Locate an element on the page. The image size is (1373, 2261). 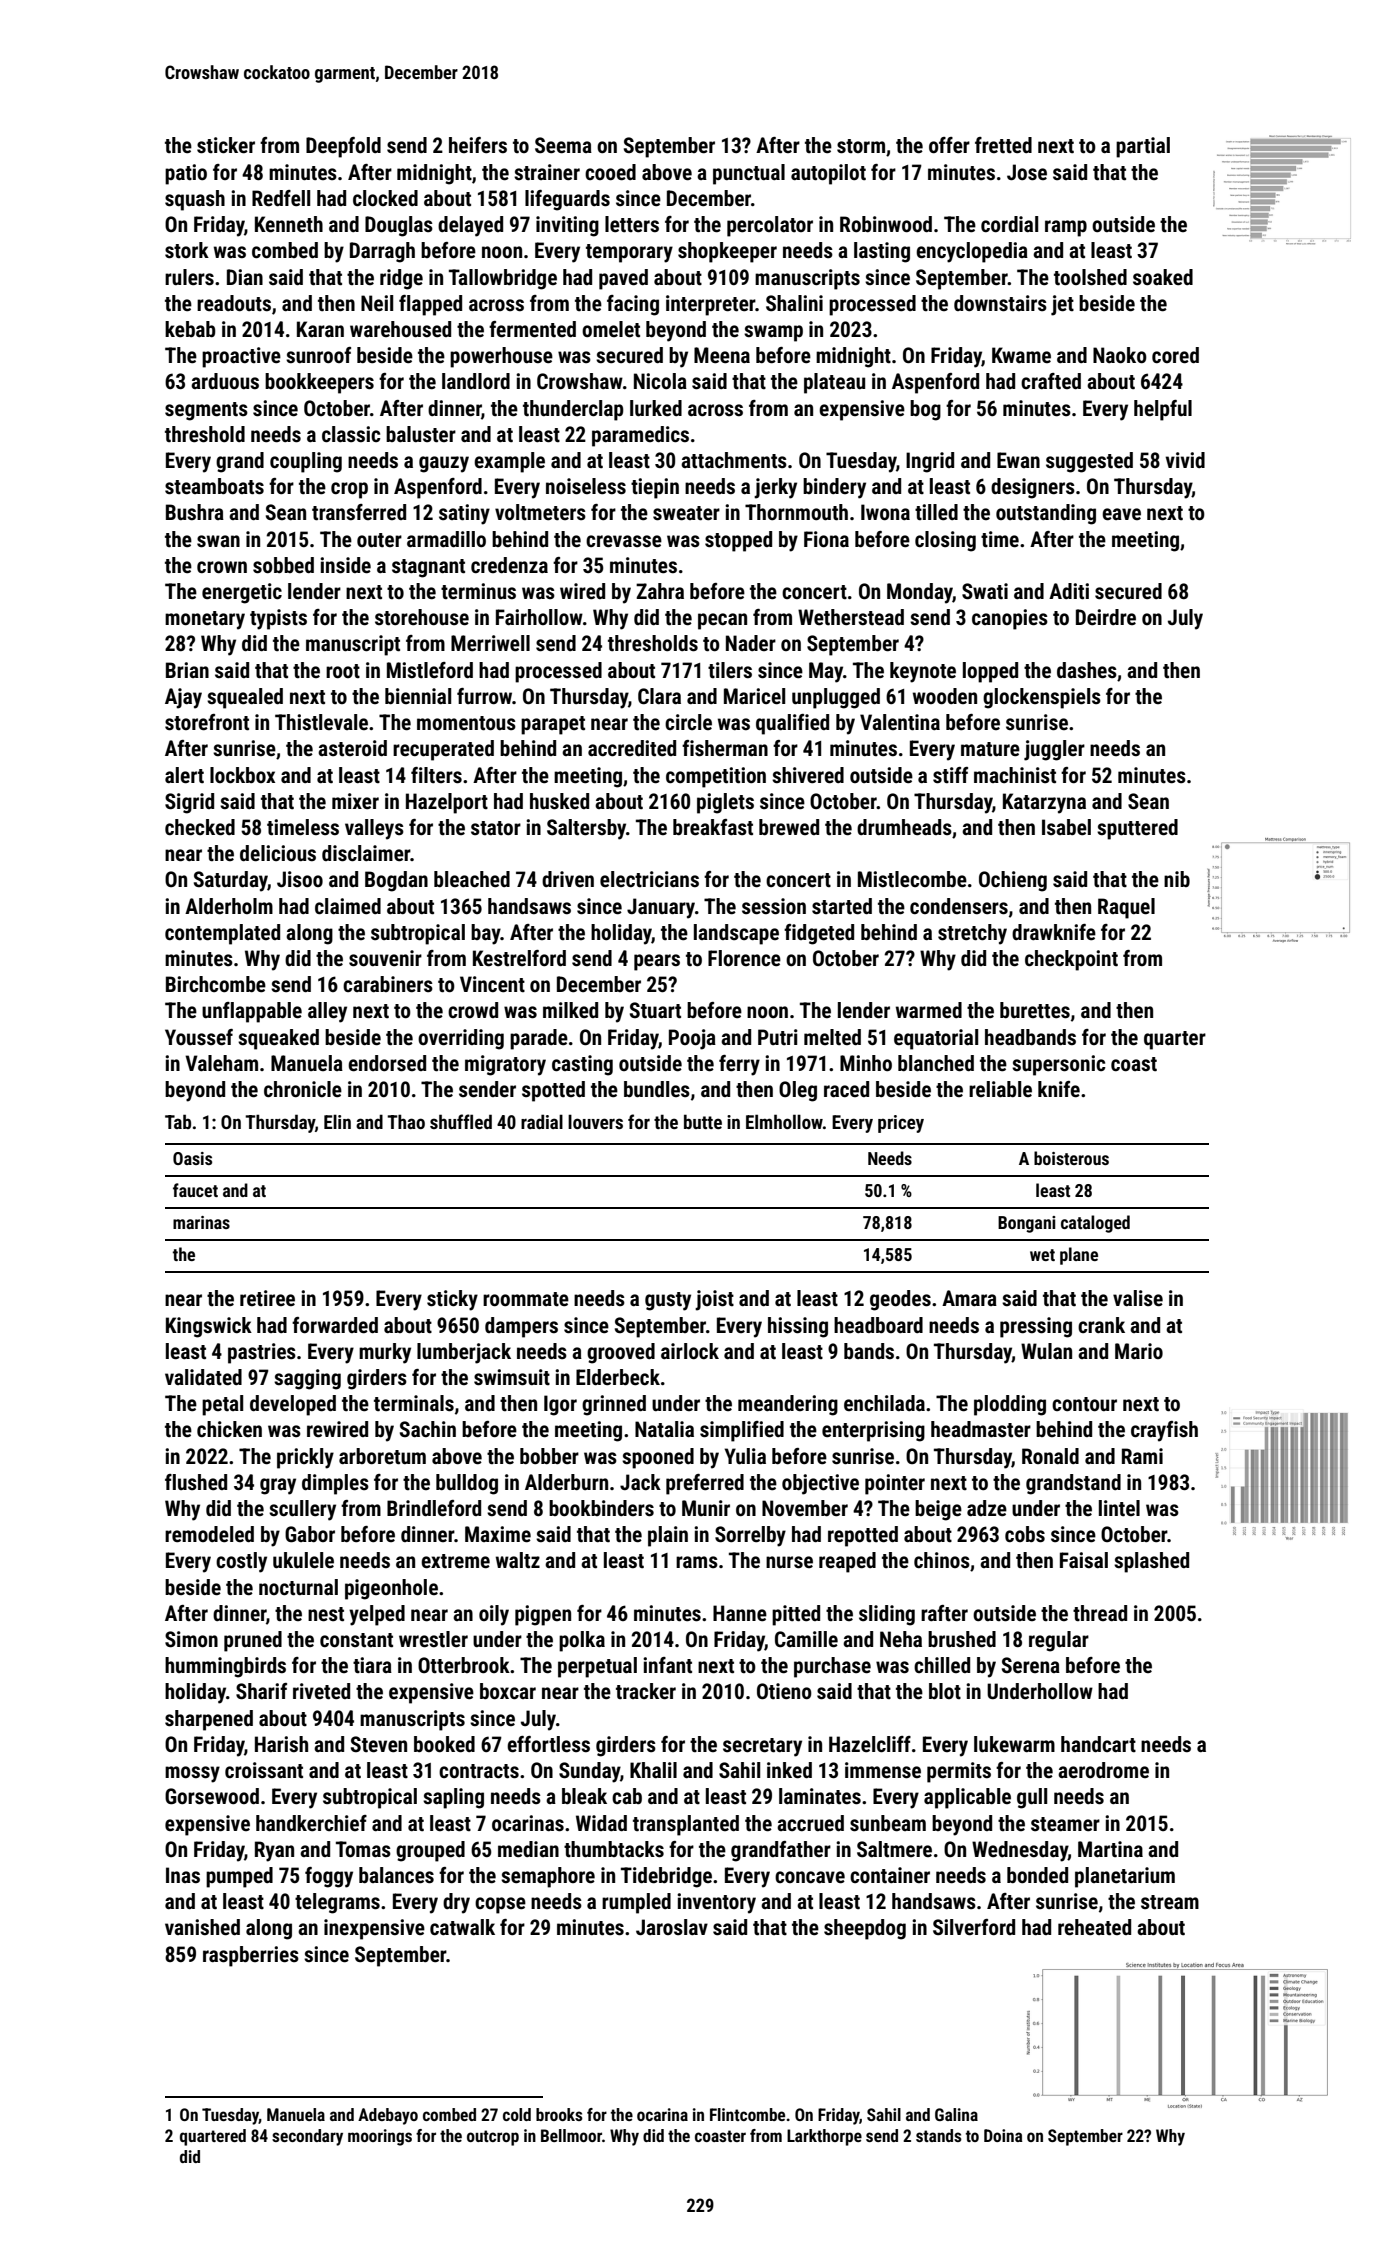
moorings is located at coordinates (380, 2137).
